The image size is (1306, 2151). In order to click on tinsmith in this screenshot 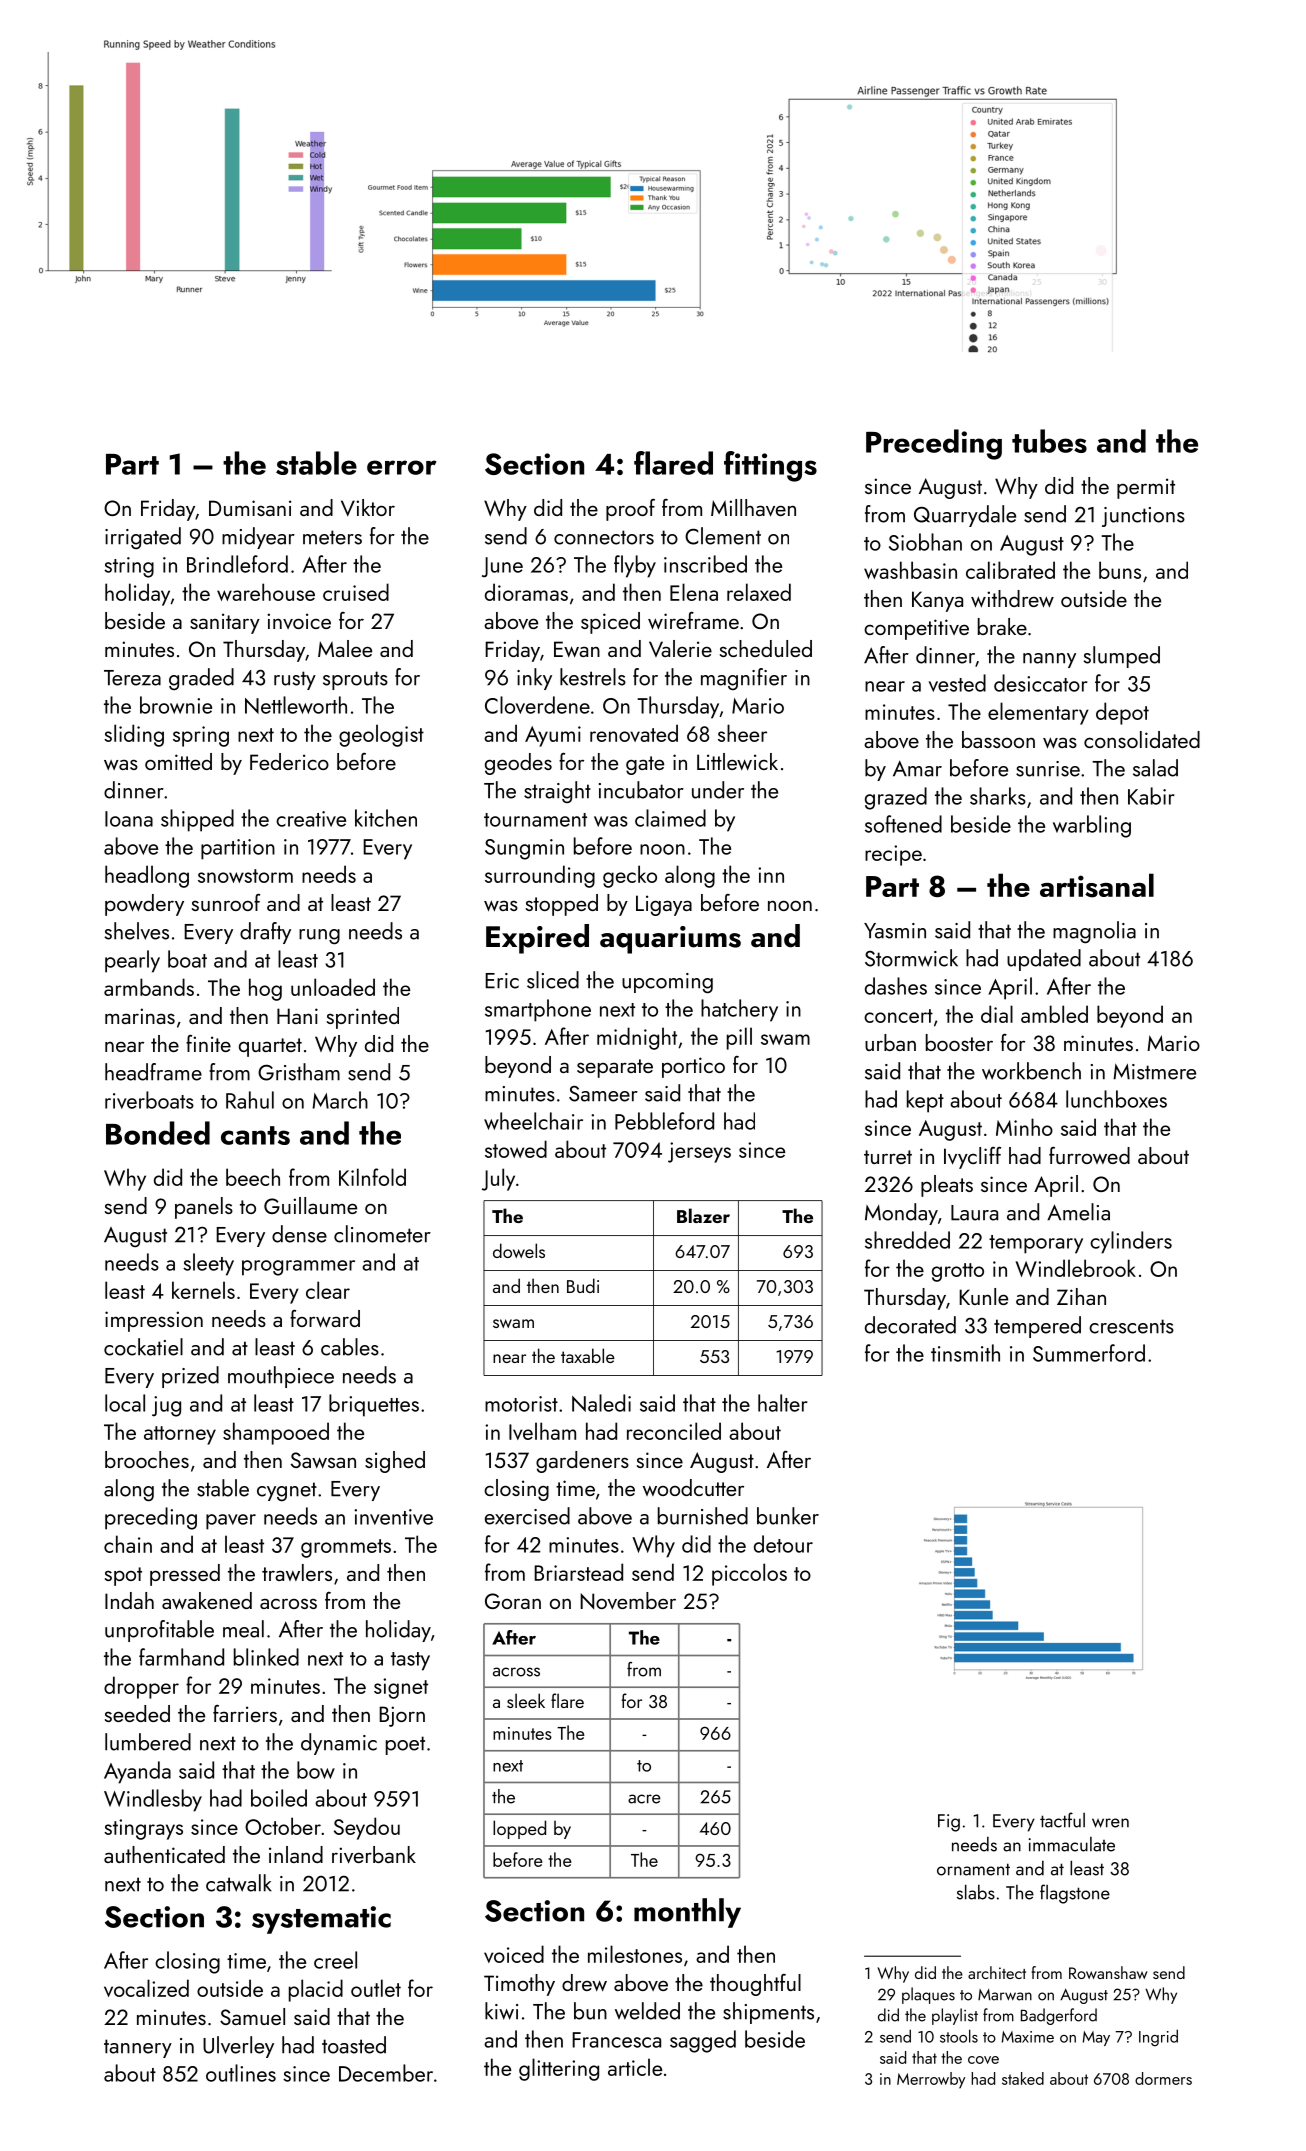, I will do `click(965, 1353)`.
